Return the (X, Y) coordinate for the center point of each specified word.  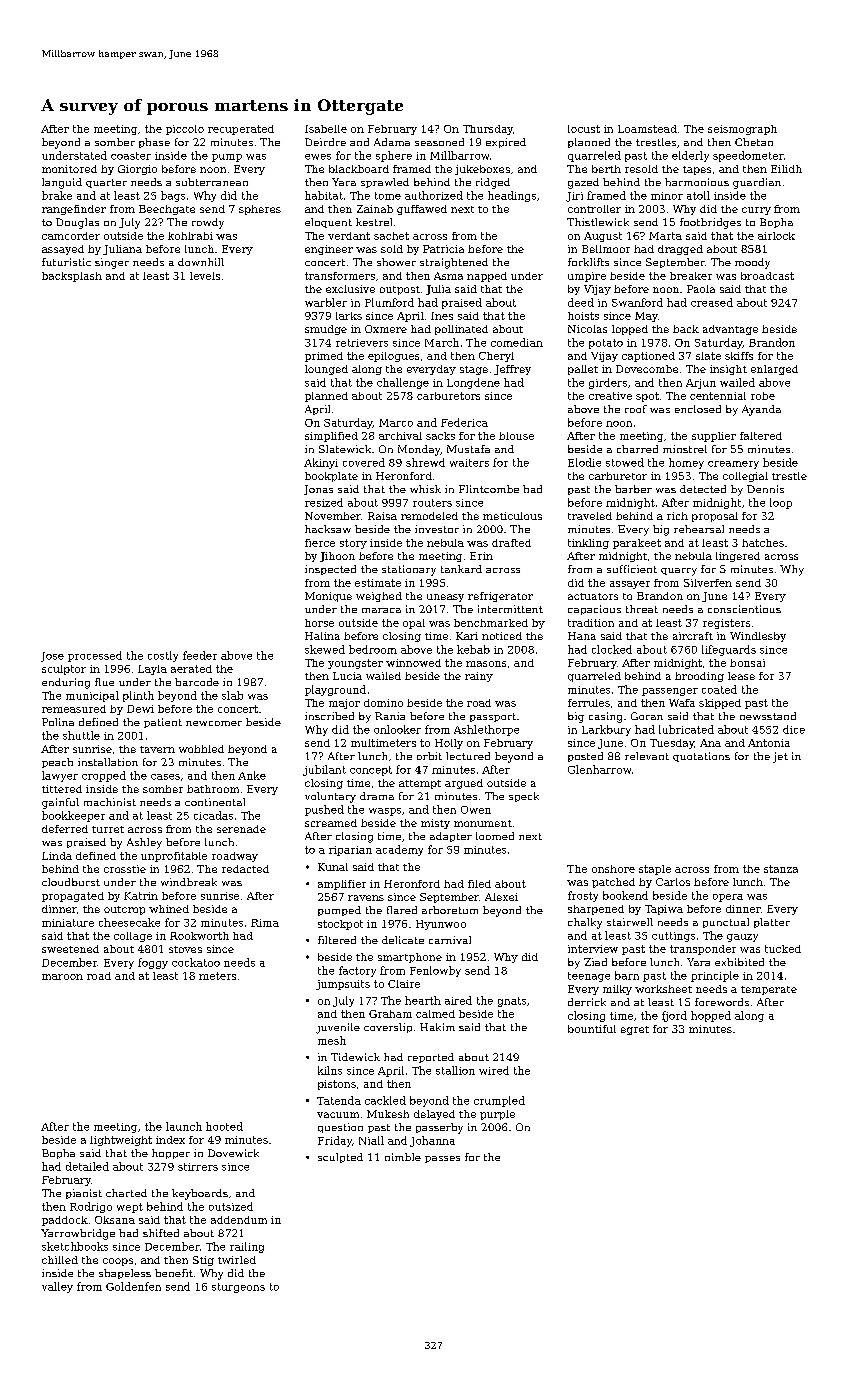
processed (95, 656)
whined (169, 909)
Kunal (333, 867)
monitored (69, 169)
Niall (371, 1140)
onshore (613, 869)
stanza (781, 869)
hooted (224, 1126)
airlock (776, 236)
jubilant (324, 770)
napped (487, 277)
